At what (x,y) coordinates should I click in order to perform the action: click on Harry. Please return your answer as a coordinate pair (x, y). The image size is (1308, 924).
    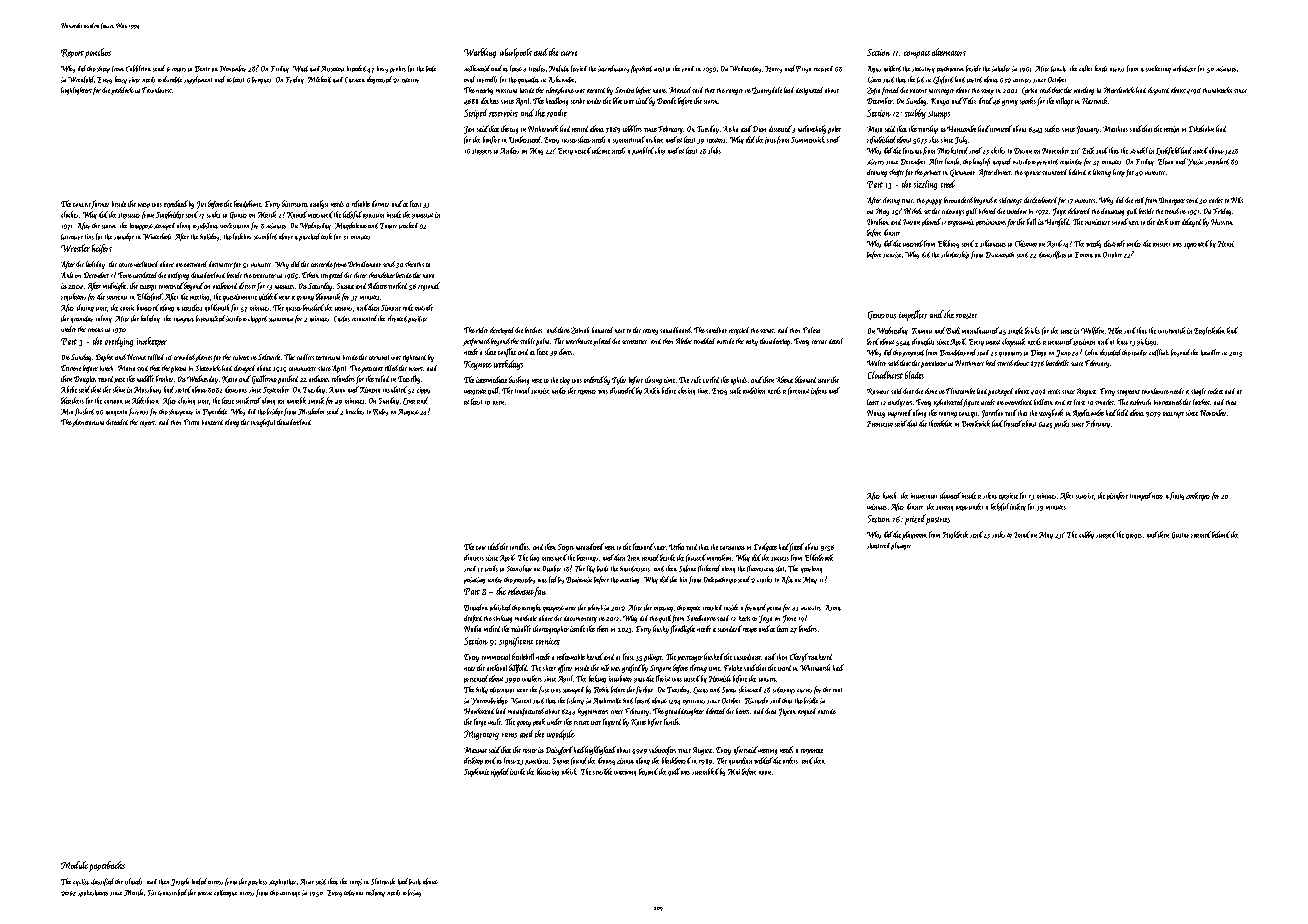
    Looking at the image, I should click on (773, 69).
